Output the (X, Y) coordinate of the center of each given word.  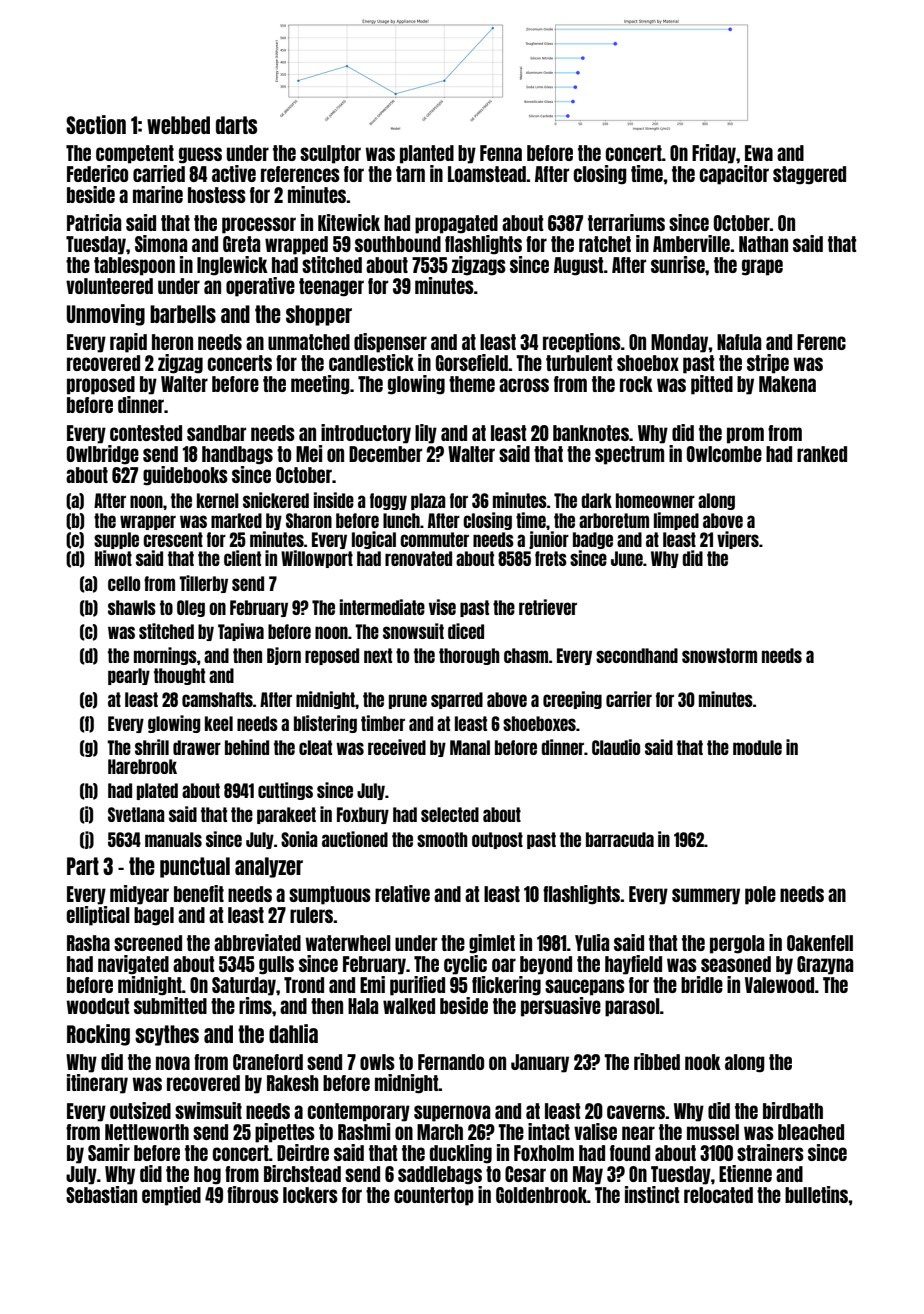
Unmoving (106, 315)
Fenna (501, 153)
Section (96, 124)
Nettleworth (147, 1132)
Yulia (592, 942)
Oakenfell (820, 943)
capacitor (734, 175)
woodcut (97, 1006)
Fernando (451, 1062)
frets (551, 558)
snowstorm (719, 655)
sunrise (678, 264)
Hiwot (113, 558)
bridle (702, 984)
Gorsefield (472, 362)
